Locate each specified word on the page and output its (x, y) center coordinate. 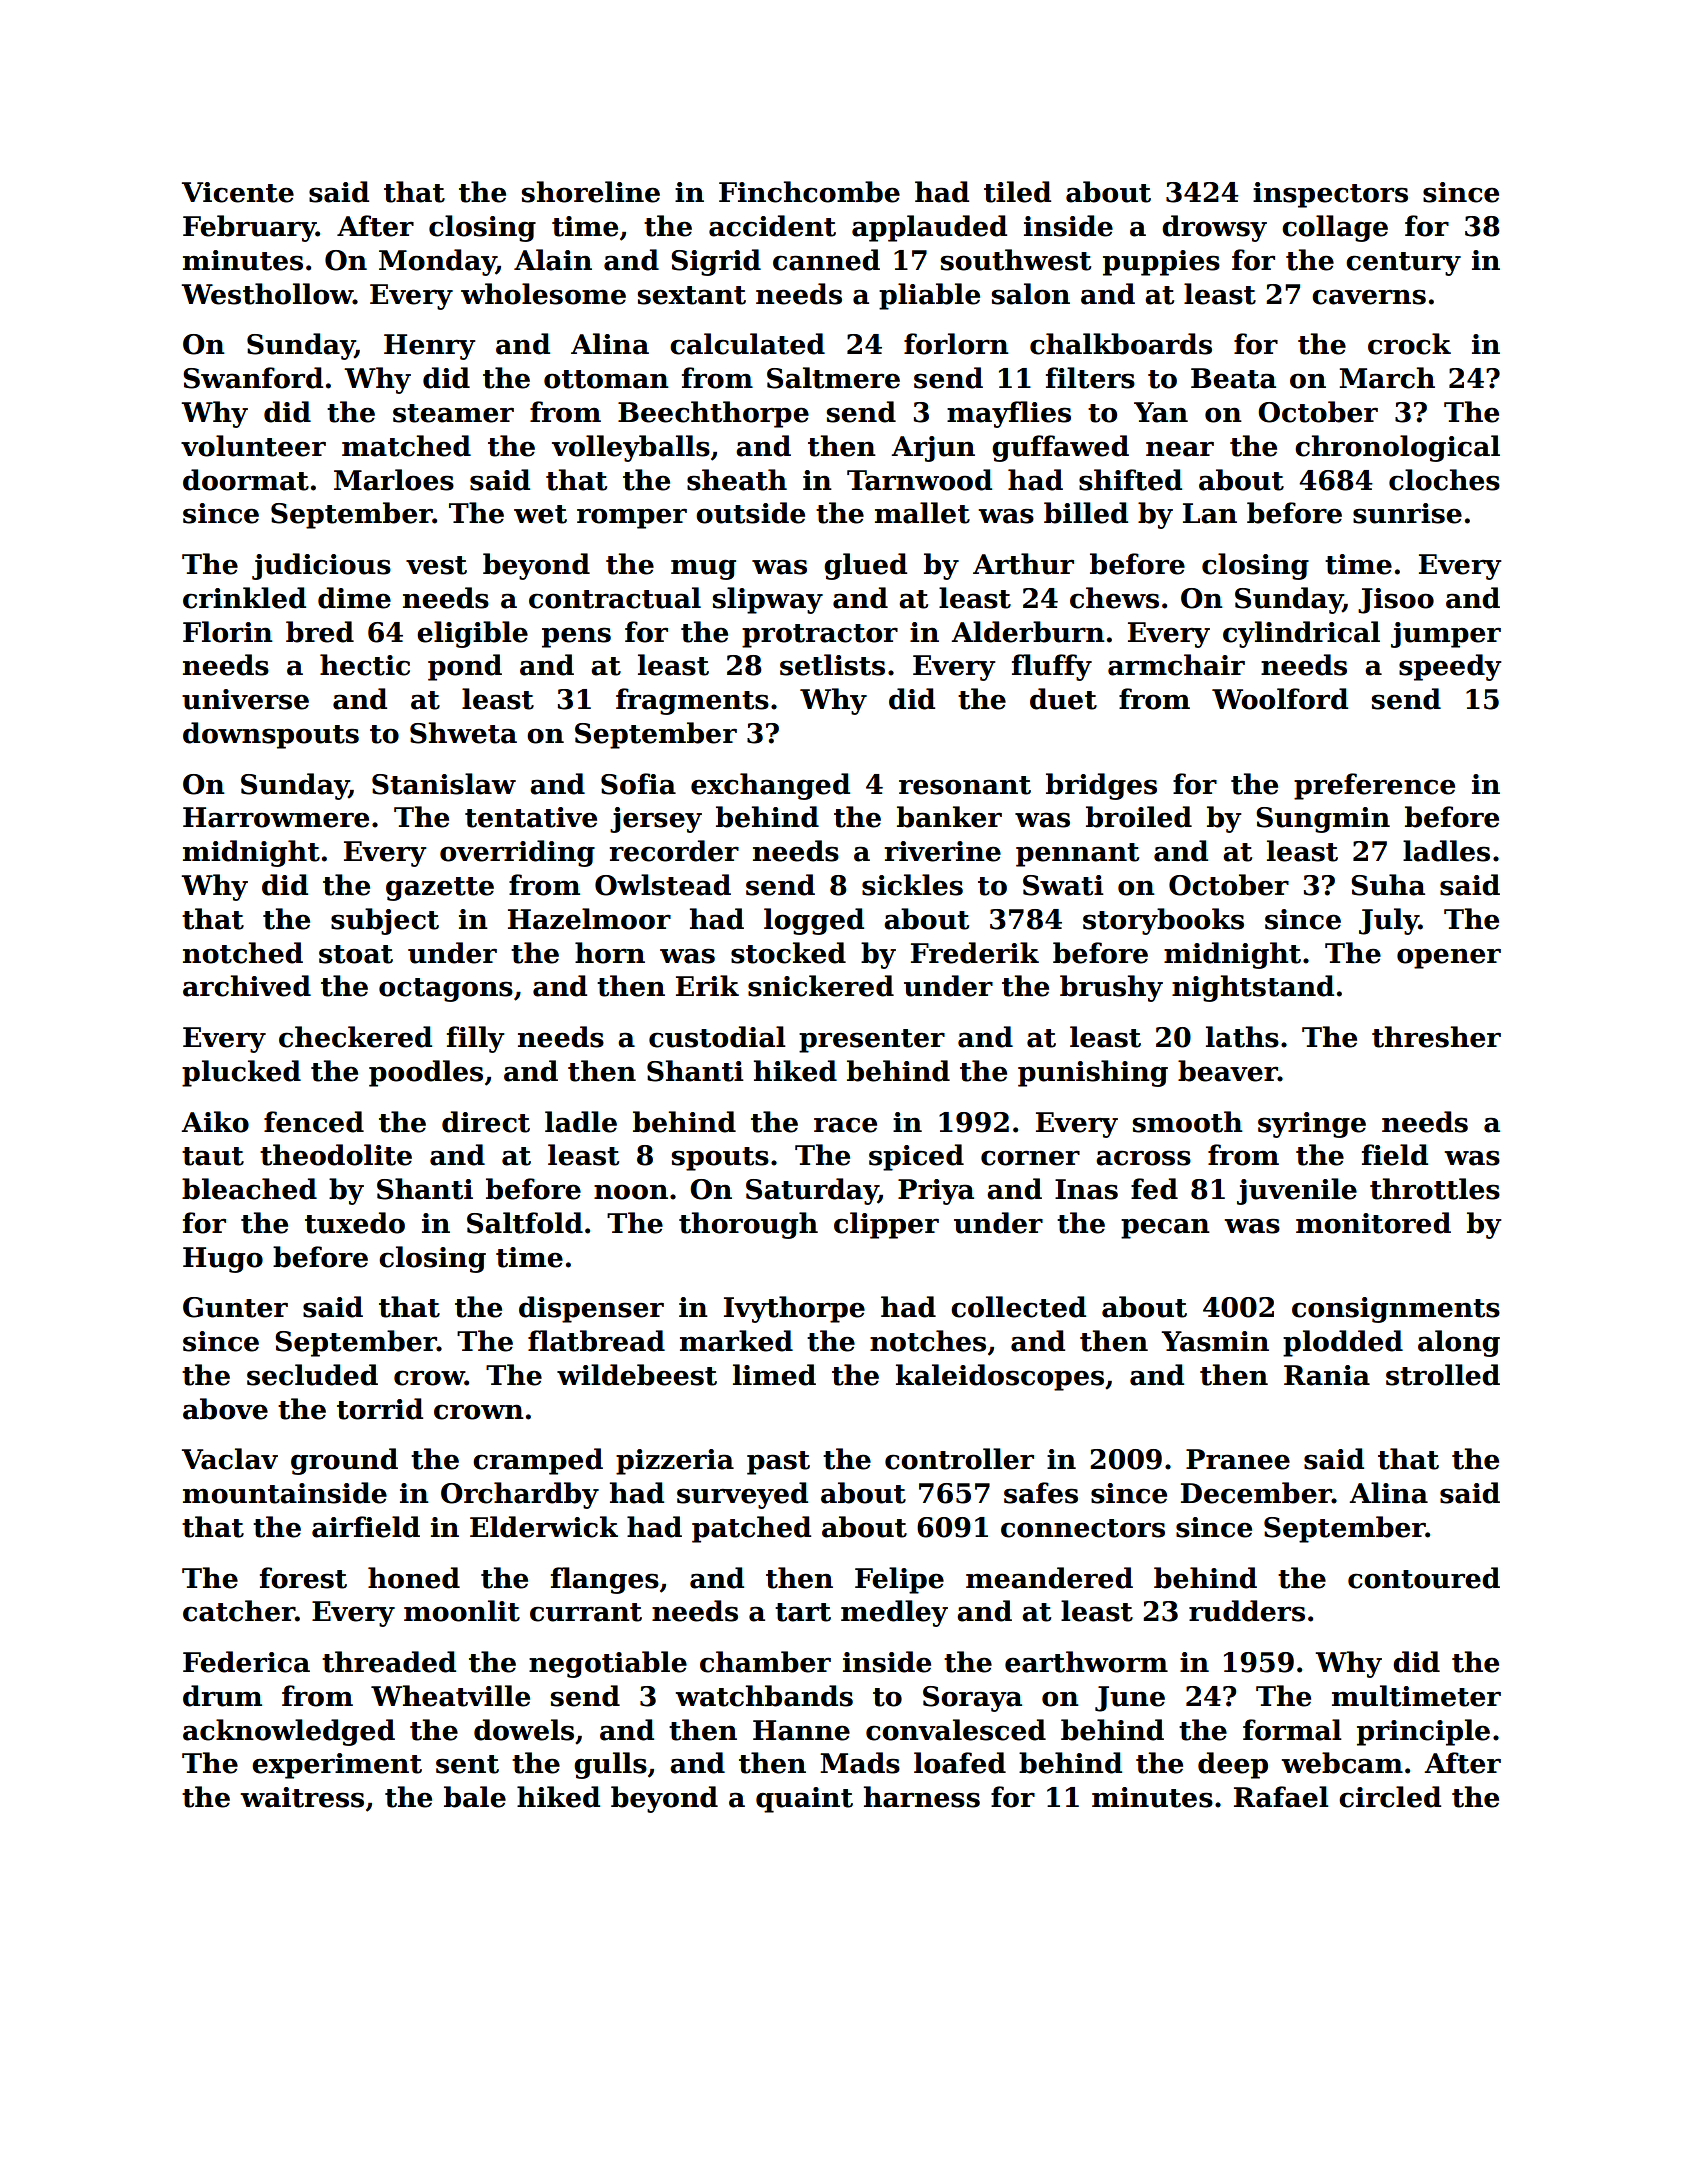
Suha (1388, 885)
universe (245, 699)
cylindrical (1301, 634)
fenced (314, 1122)
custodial (717, 1037)
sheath (737, 480)
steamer (453, 413)
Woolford (1280, 699)
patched (751, 1529)
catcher (239, 1611)
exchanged (770, 786)
